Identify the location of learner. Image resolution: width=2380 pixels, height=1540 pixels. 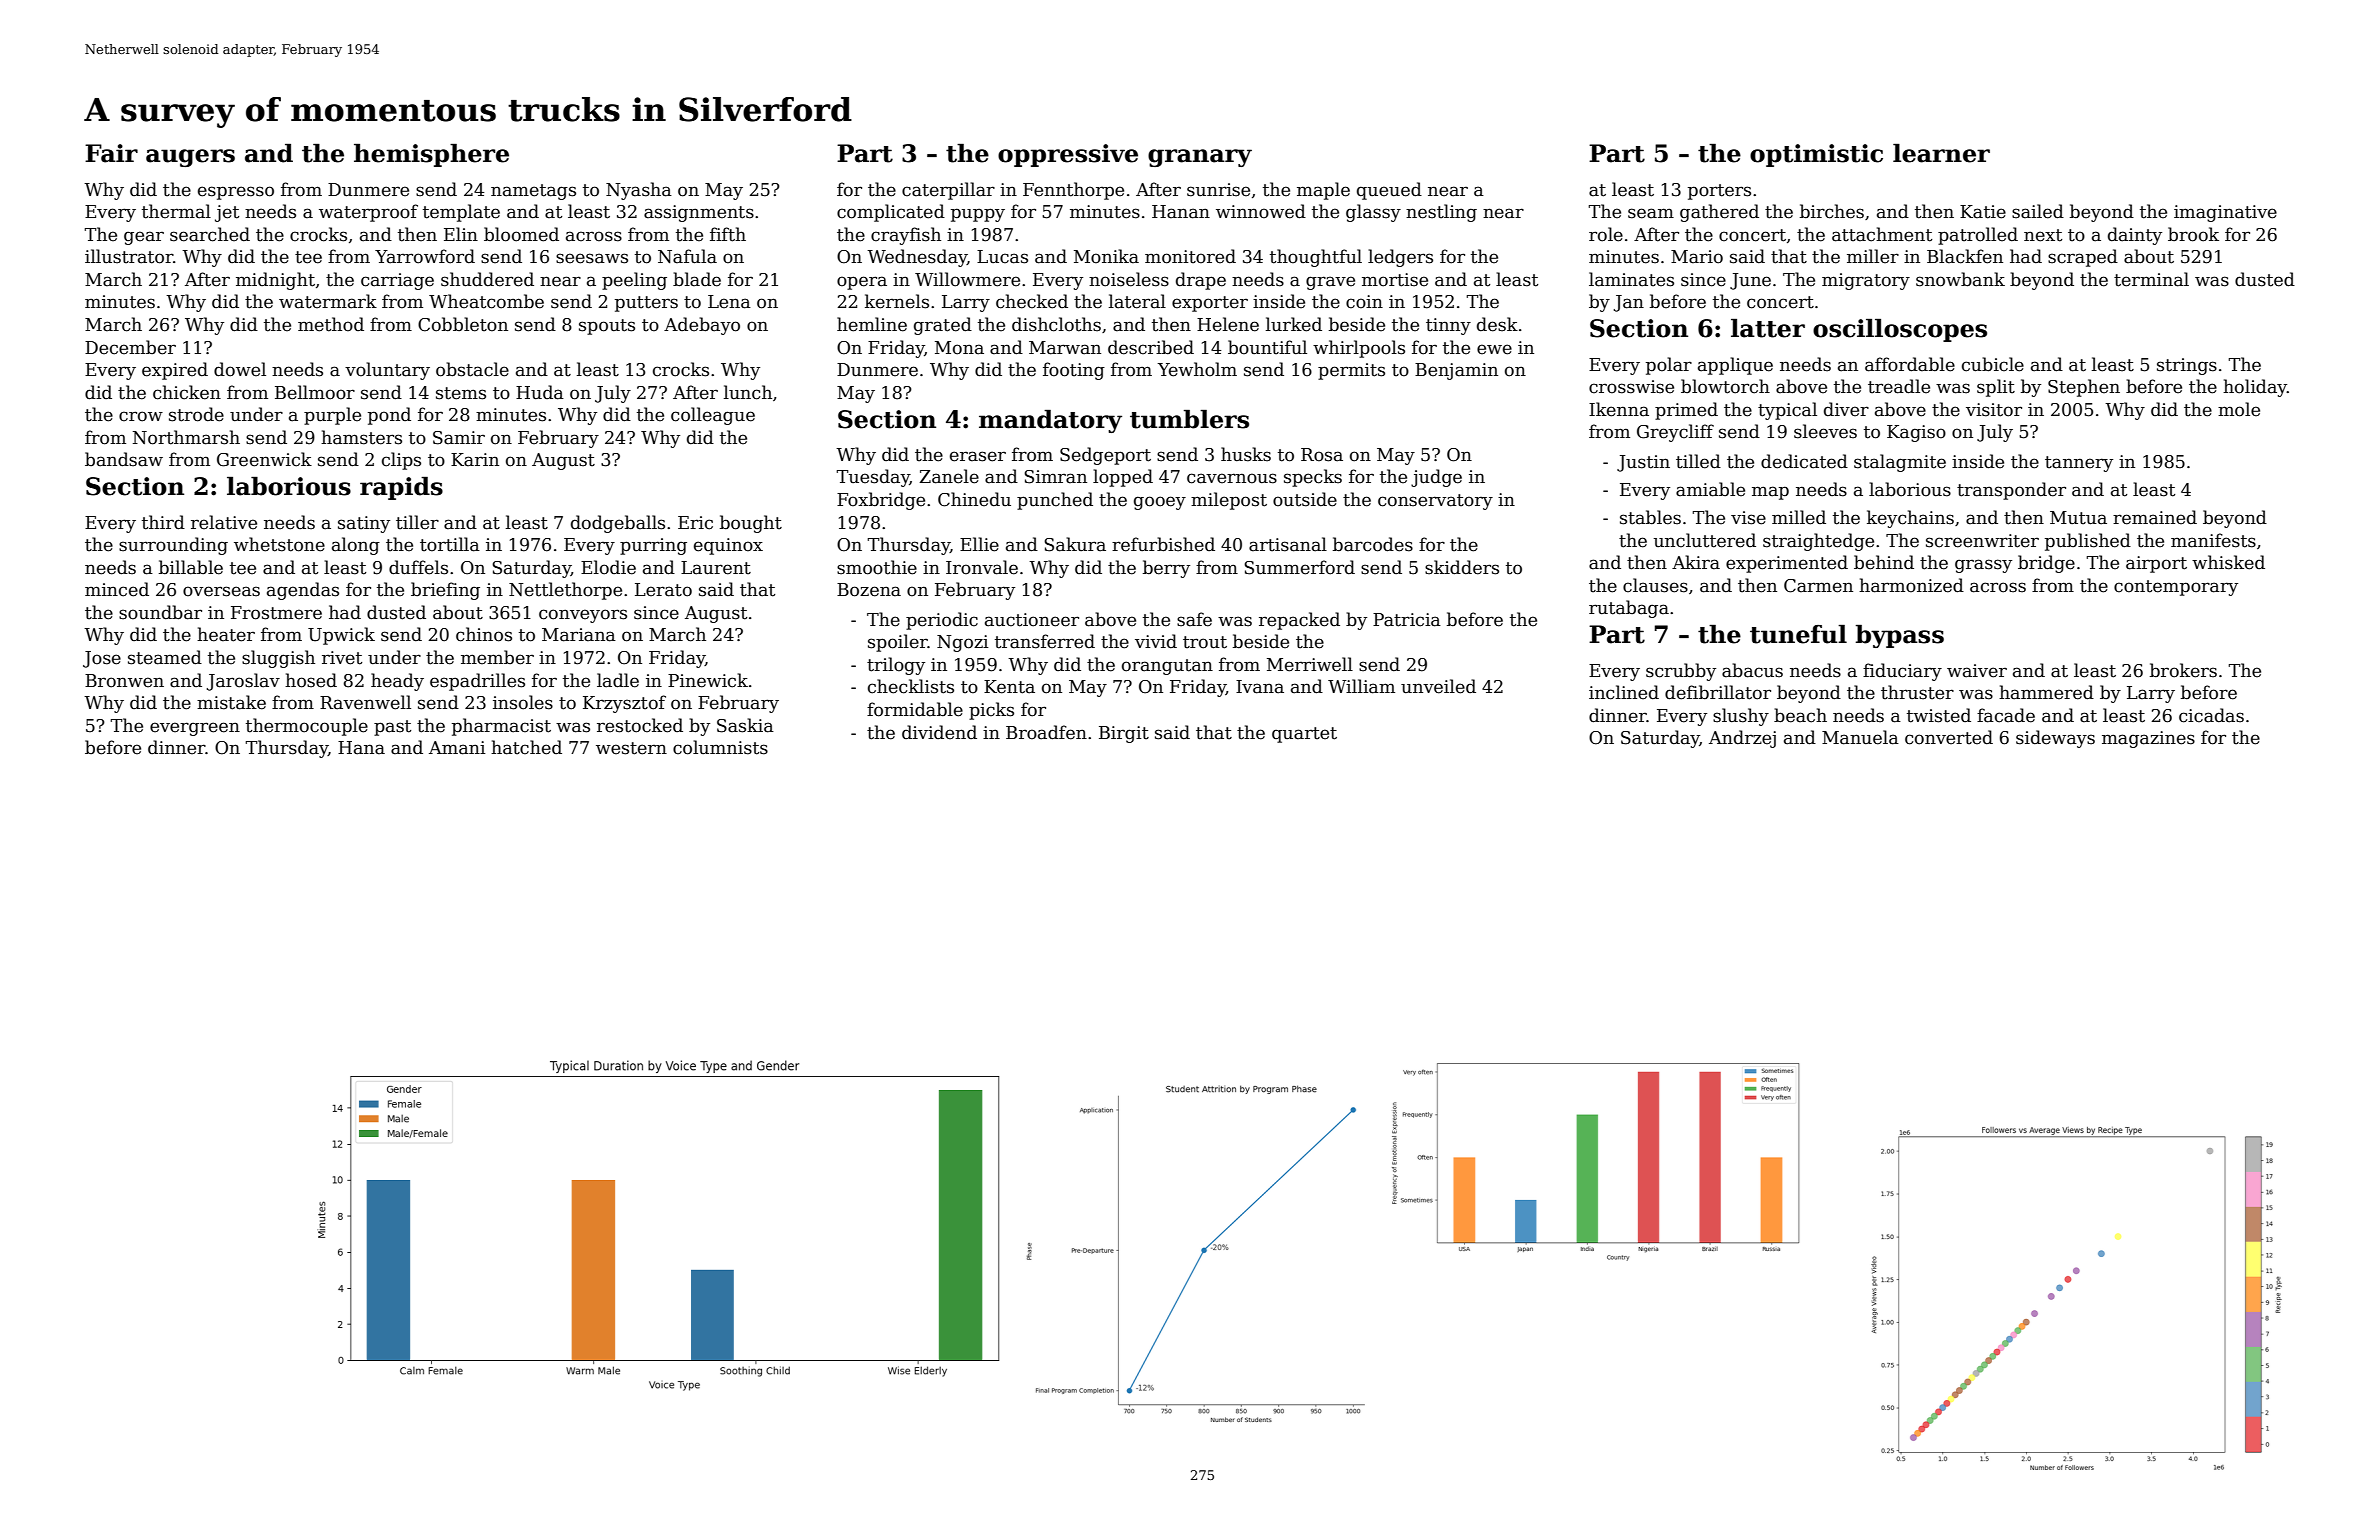
(1941, 153).
